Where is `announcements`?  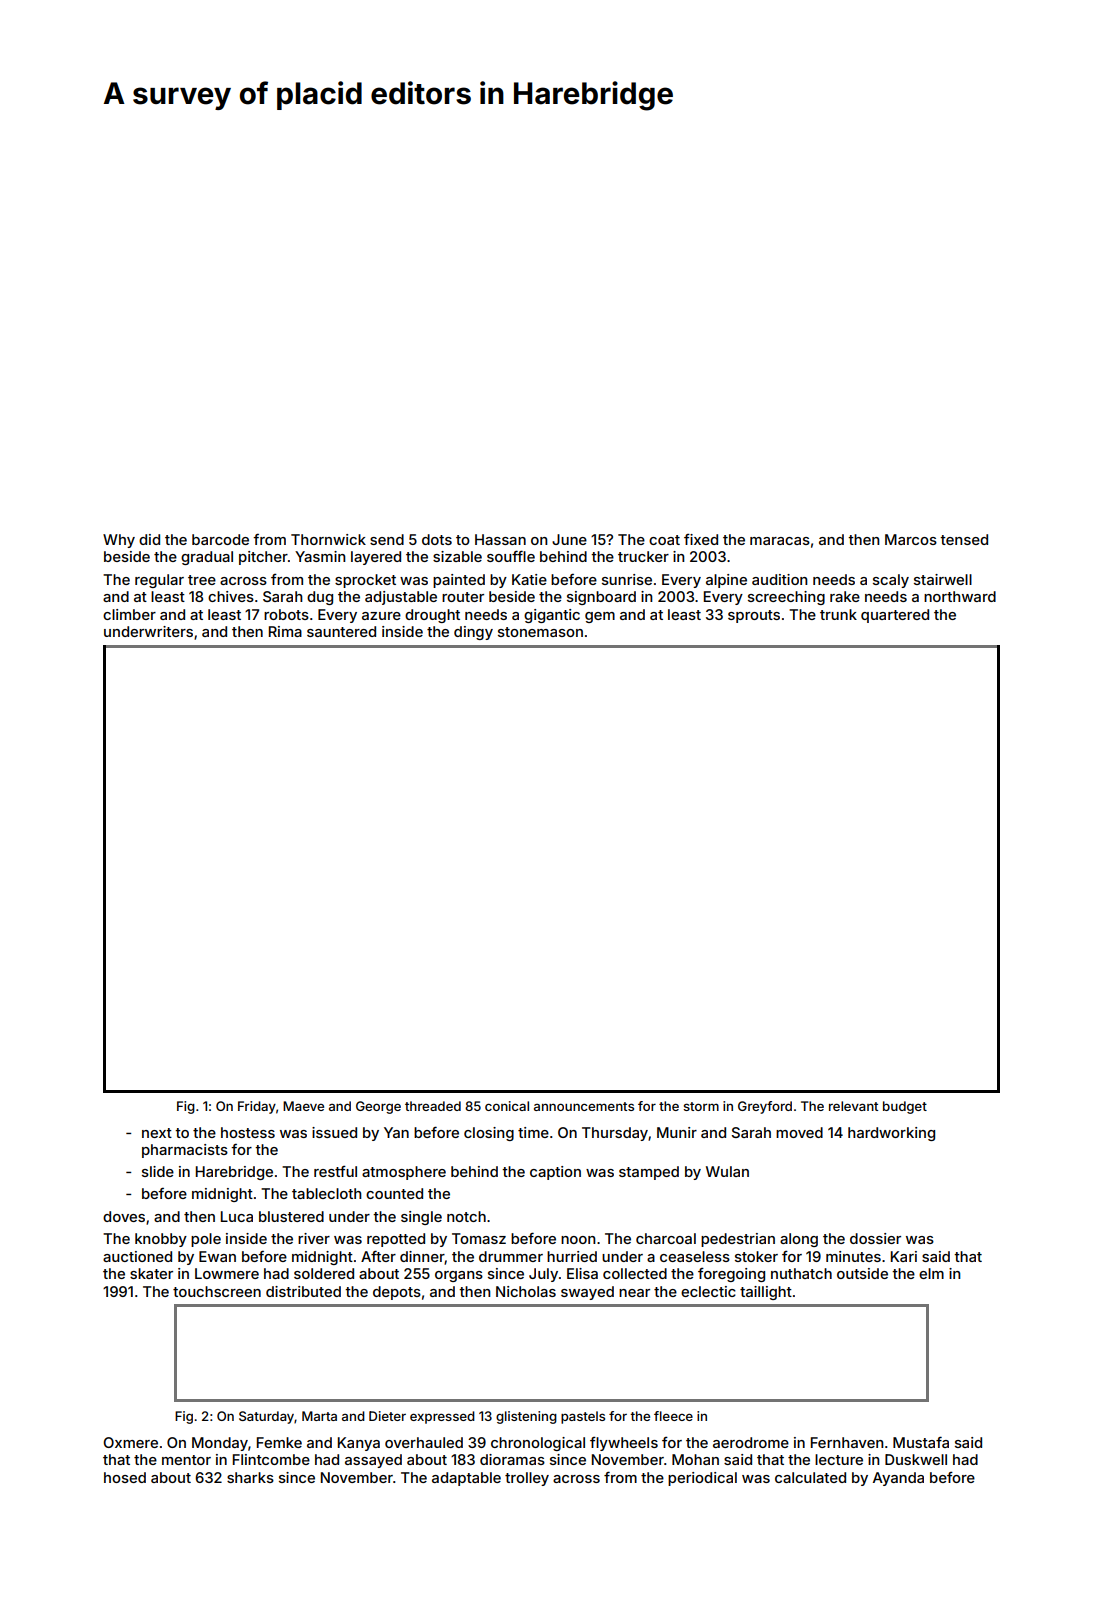 announcements is located at coordinates (584, 1106).
